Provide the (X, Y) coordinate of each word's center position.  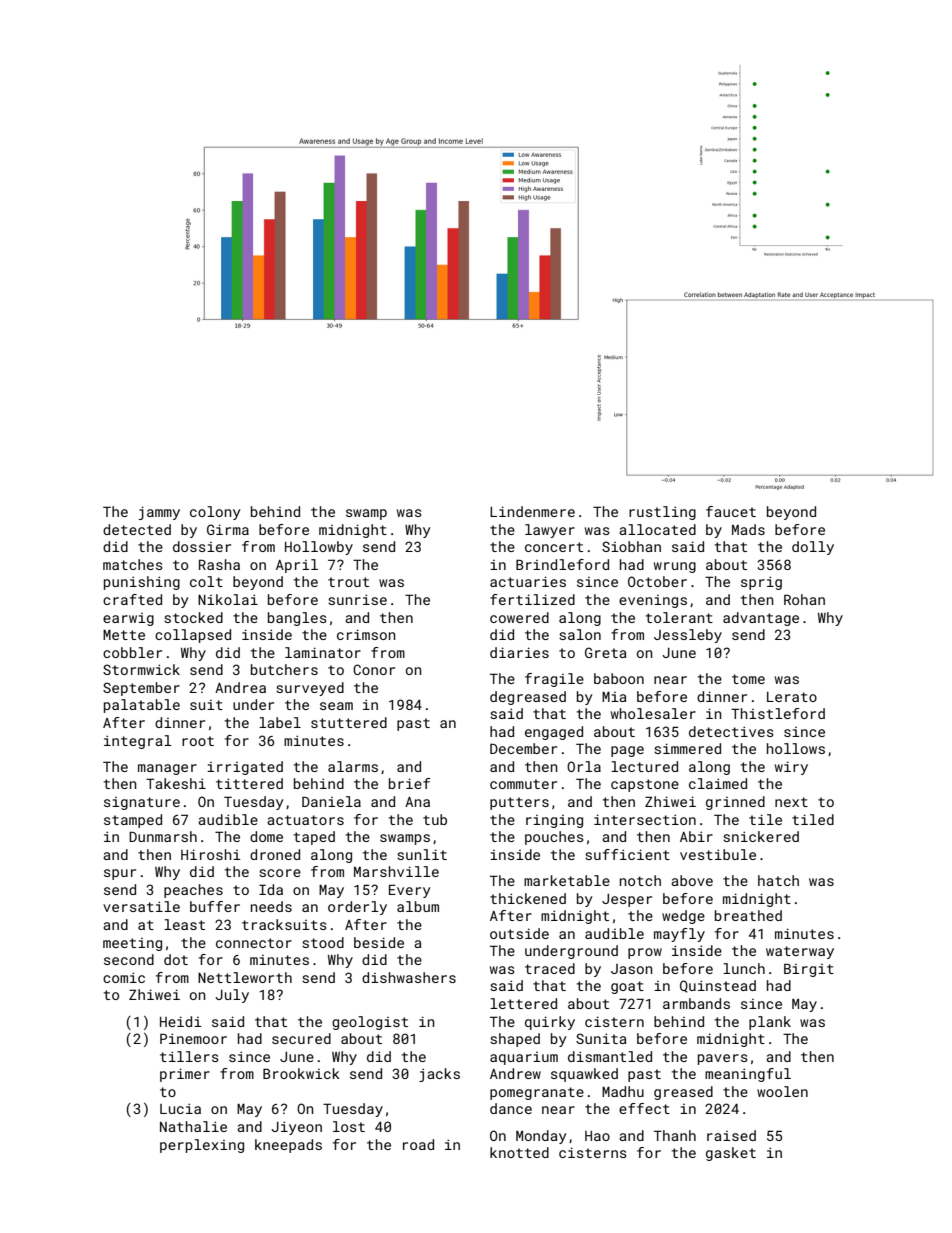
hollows (796, 748)
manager (167, 769)
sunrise (357, 599)
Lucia (180, 1108)
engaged (554, 733)
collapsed (193, 636)
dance (511, 1108)
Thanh (675, 1135)
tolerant (679, 617)
